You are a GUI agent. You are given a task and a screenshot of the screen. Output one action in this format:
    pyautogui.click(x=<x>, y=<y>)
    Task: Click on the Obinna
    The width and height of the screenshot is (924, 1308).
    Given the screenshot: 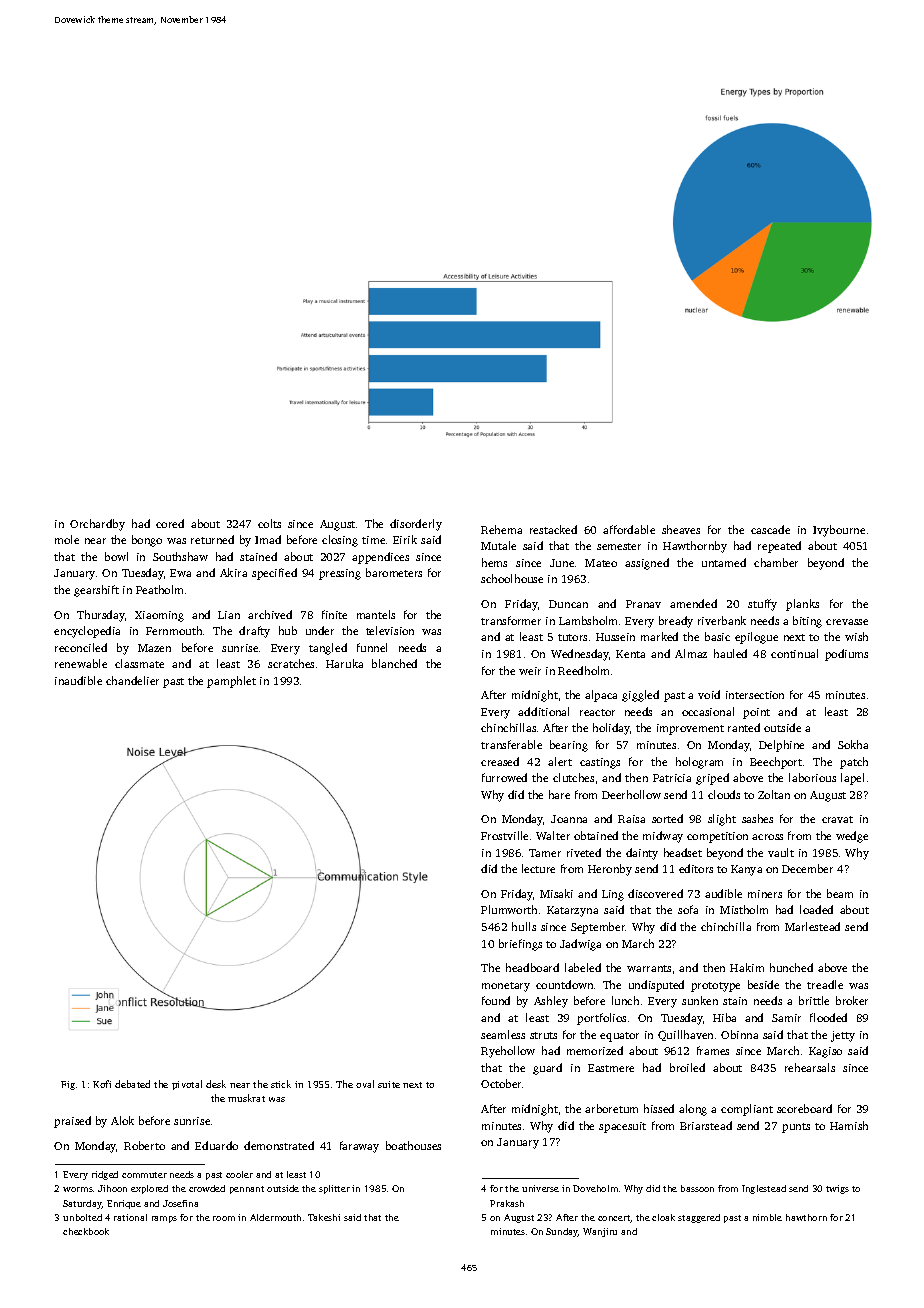 What is the action you would take?
    pyautogui.click(x=739, y=1034)
